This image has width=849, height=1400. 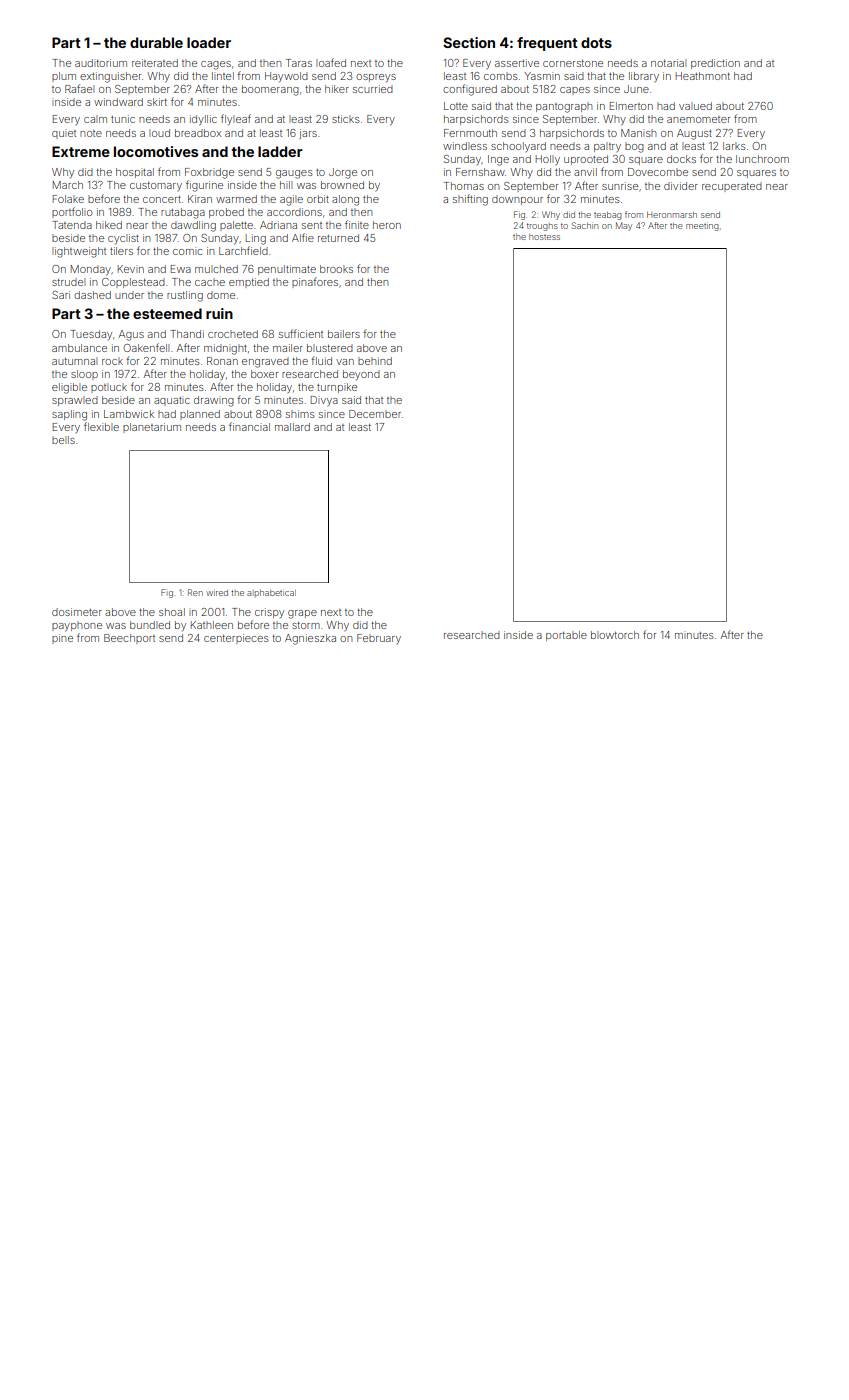 I want to click on returned, so click(x=338, y=238).
